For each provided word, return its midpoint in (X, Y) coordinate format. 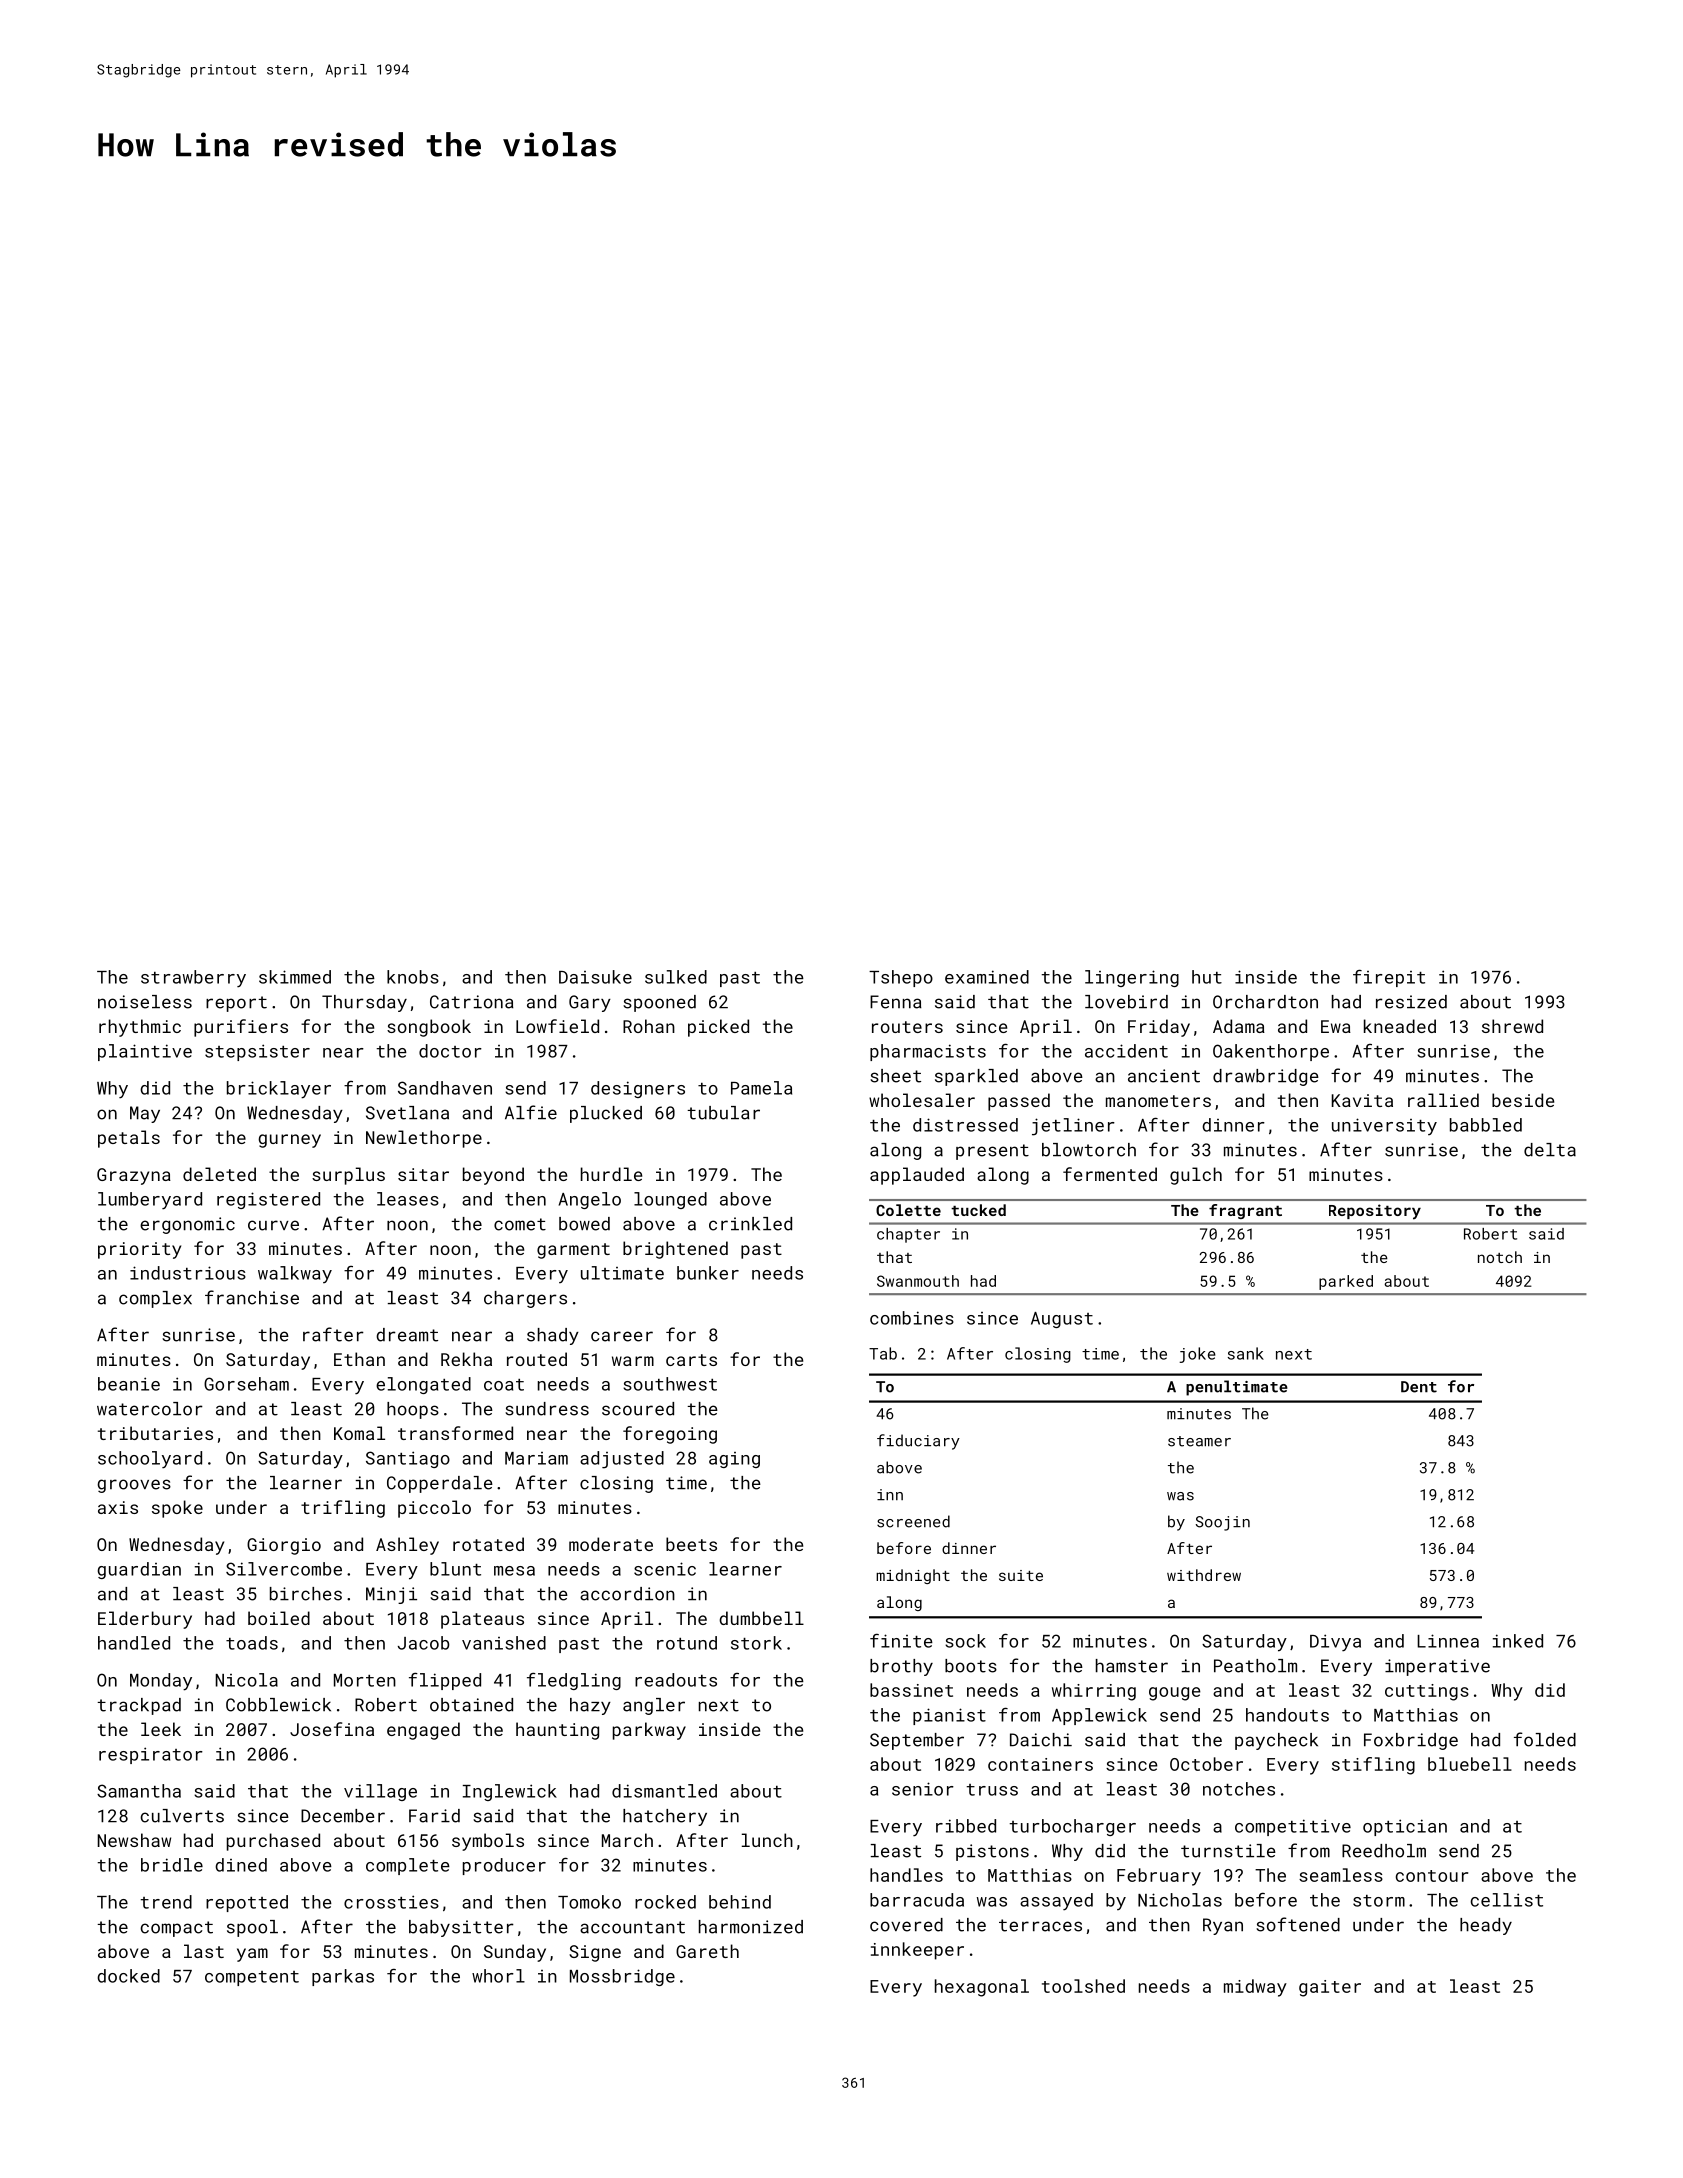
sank (1246, 1353)
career (622, 1336)
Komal (359, 1433)
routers (907, 1027)
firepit (1389, 978)
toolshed (1083, 1986)
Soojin (1223, 1523)
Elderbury (145, 1620)
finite (901, 1641)
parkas (343, 1977)
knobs (413, 977)
